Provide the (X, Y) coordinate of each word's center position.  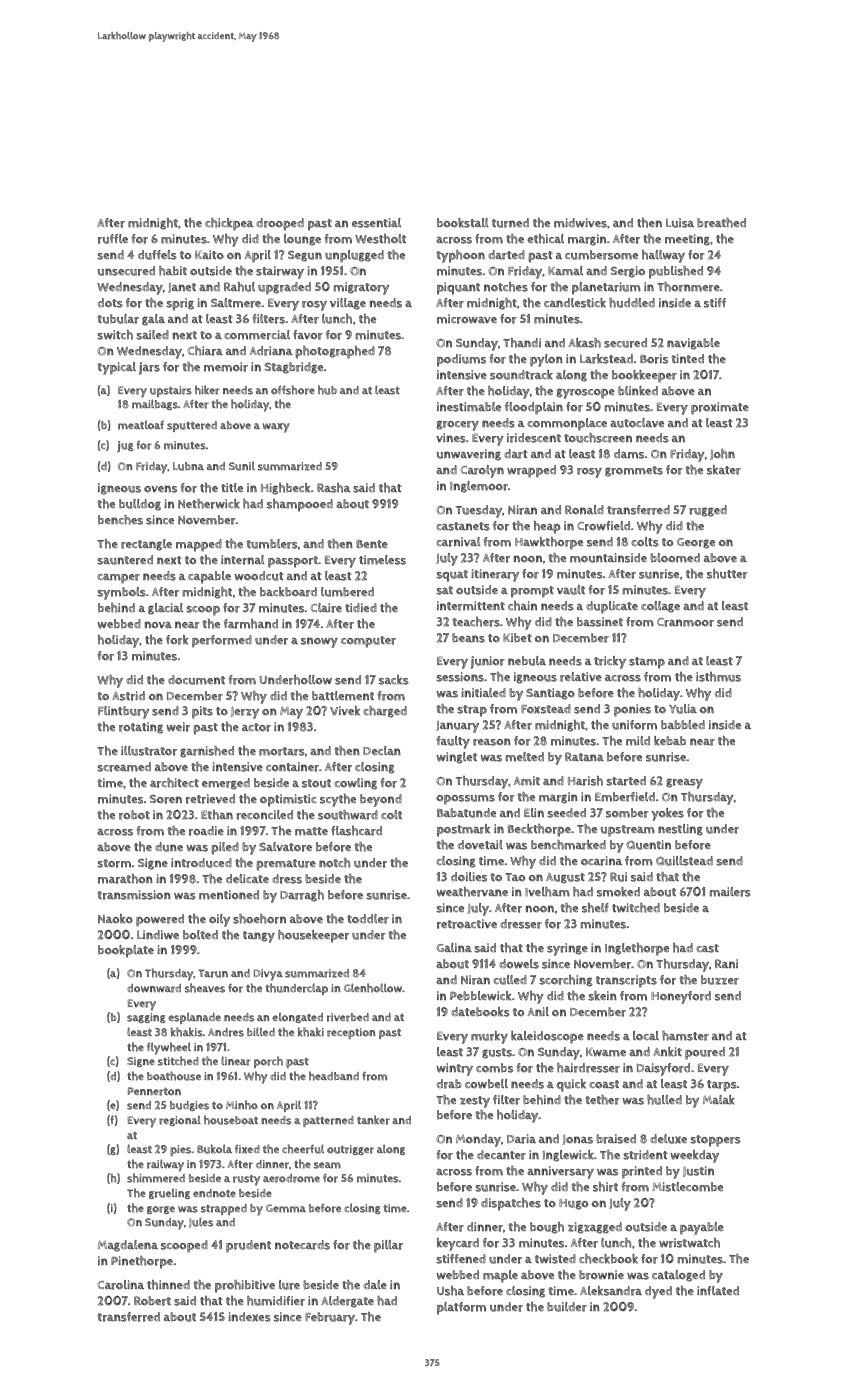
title (232, 488)
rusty (246, 1180)
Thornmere (688, 287)
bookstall (462, 223)
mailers (730, 892)
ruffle (113, 239)
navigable (693, 344)
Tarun (213, 973)
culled (510, 980)
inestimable (469, 407)
